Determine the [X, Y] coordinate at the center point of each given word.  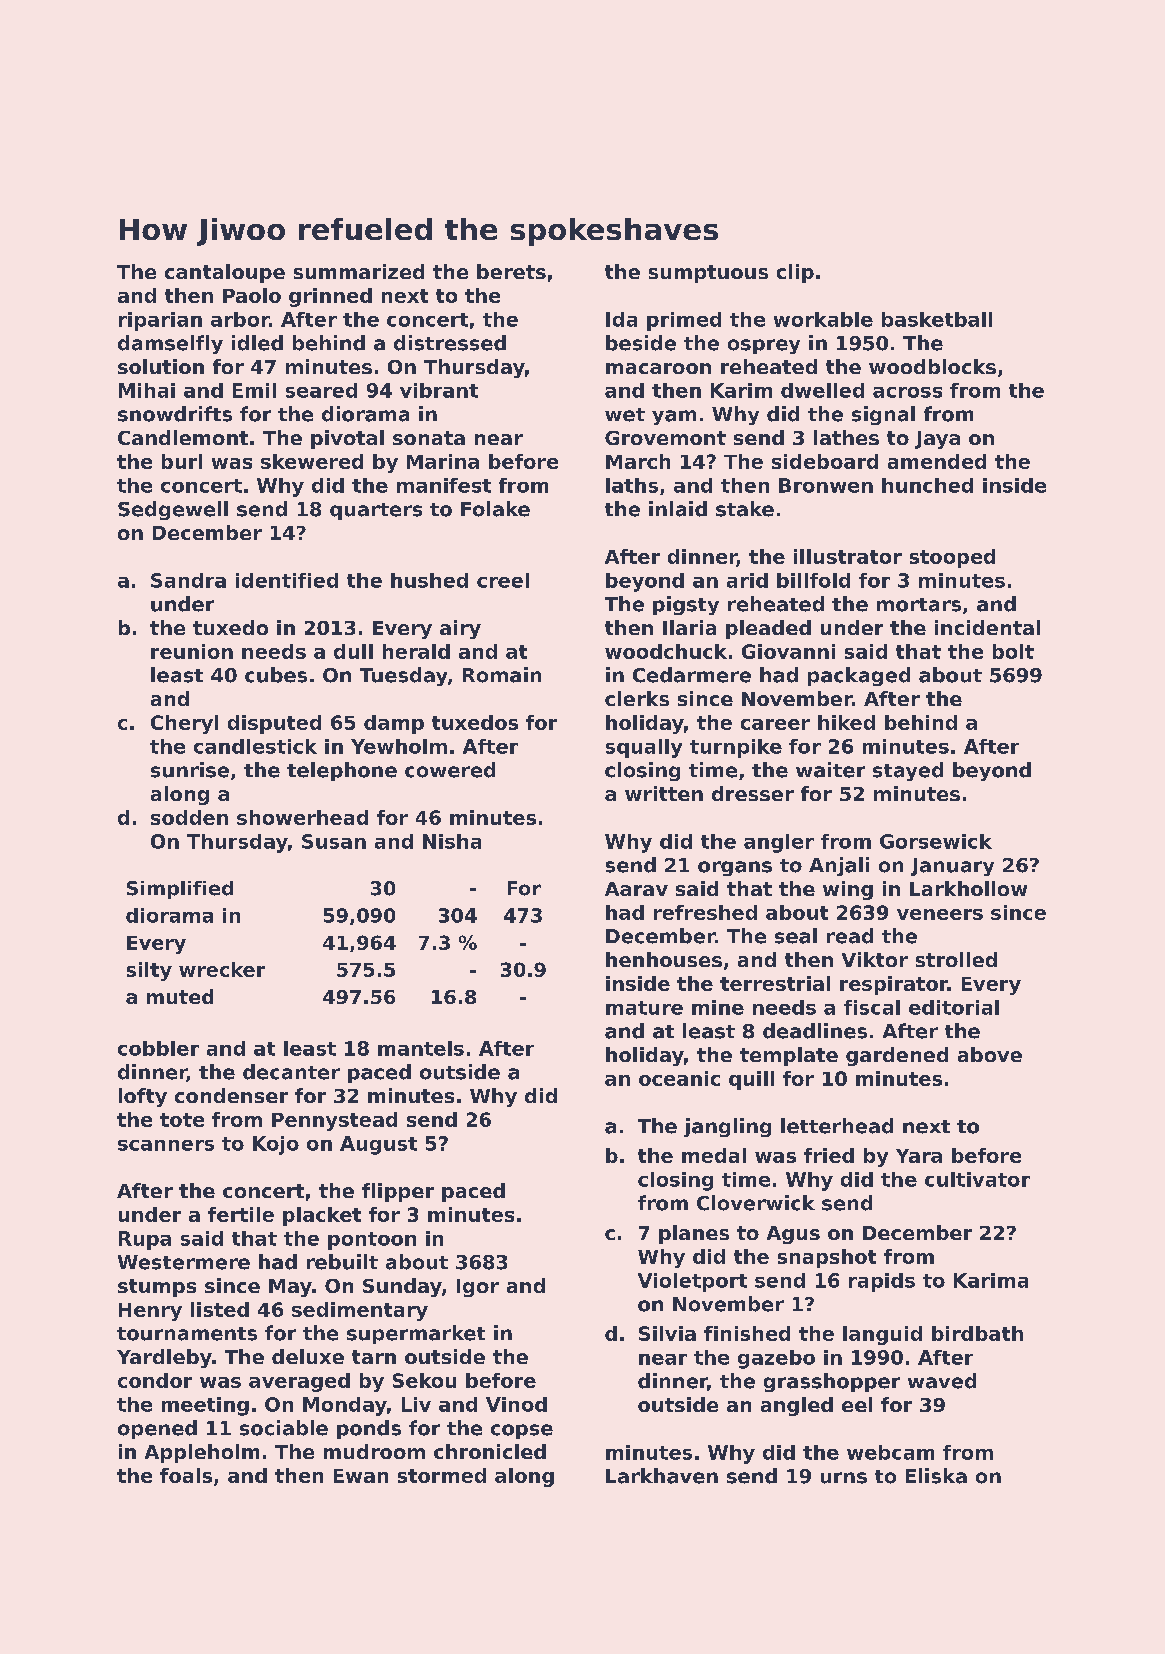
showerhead [302, 817]
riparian [160, 321]
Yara [919, 1156]
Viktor [875, 959]
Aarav [636, 889]
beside [641, 343]
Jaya [937, 440]
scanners [166, 1145]
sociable [284, 1428]
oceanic [679, 1078]
